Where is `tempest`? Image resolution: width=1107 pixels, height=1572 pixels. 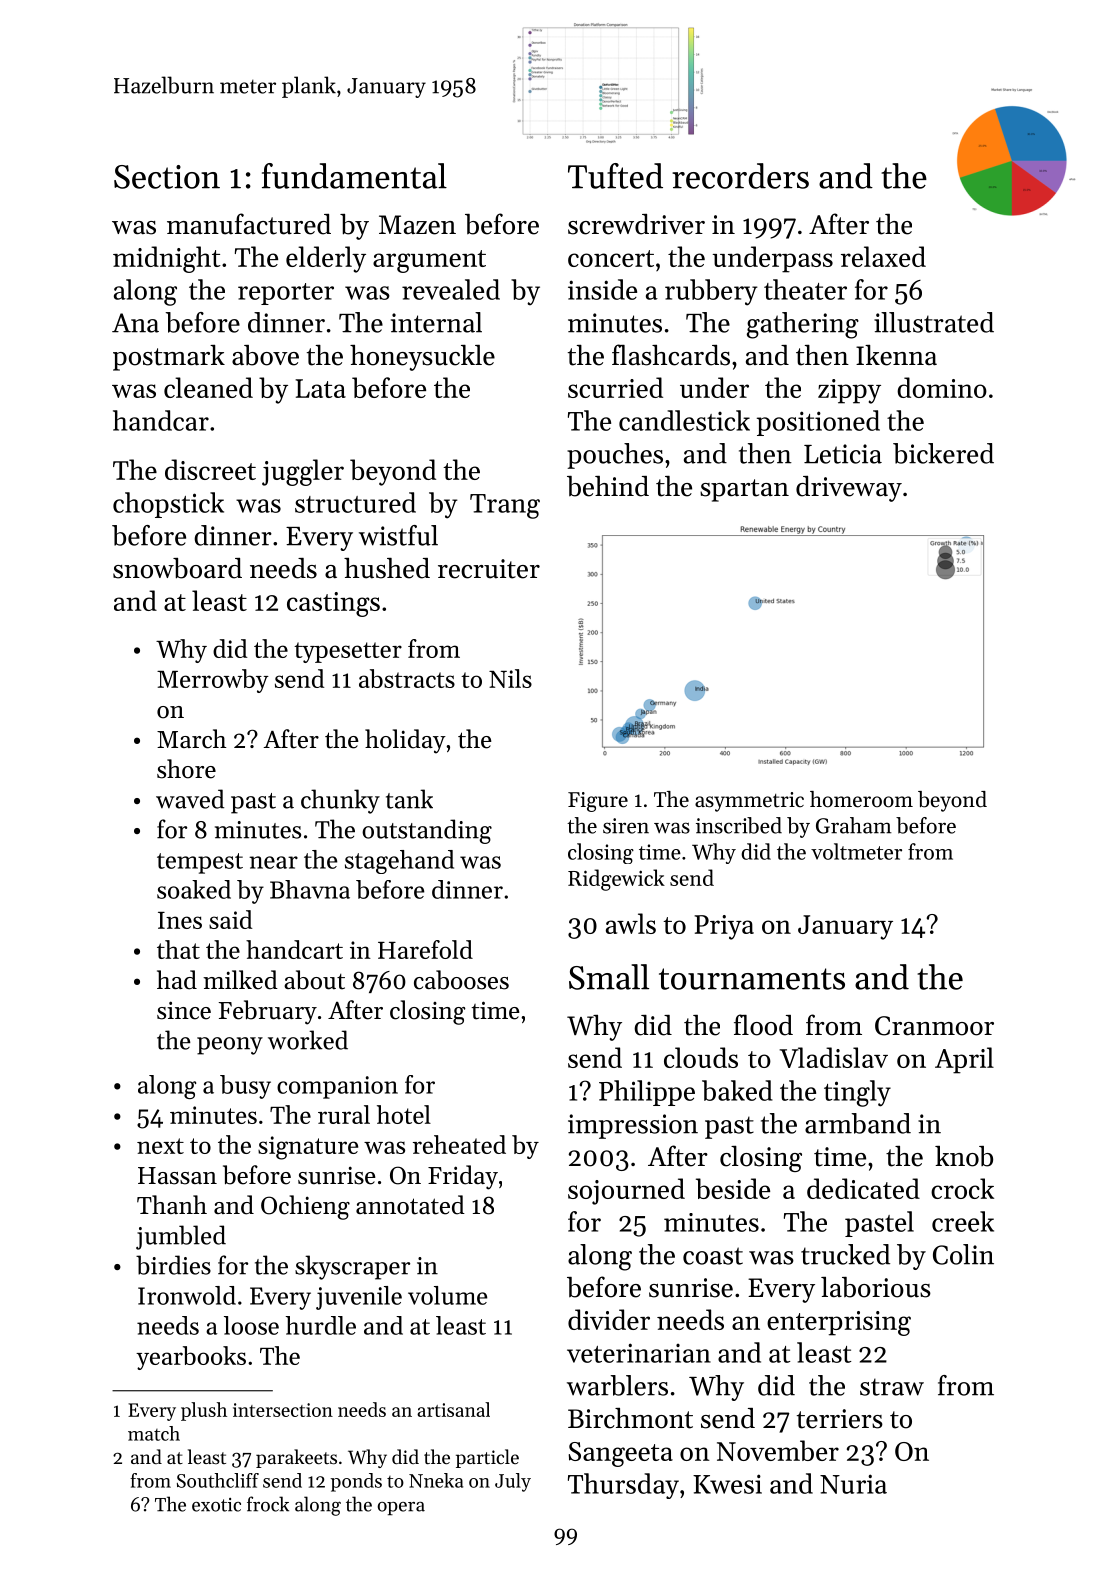 tempest is located at coordinates (200, 863).
